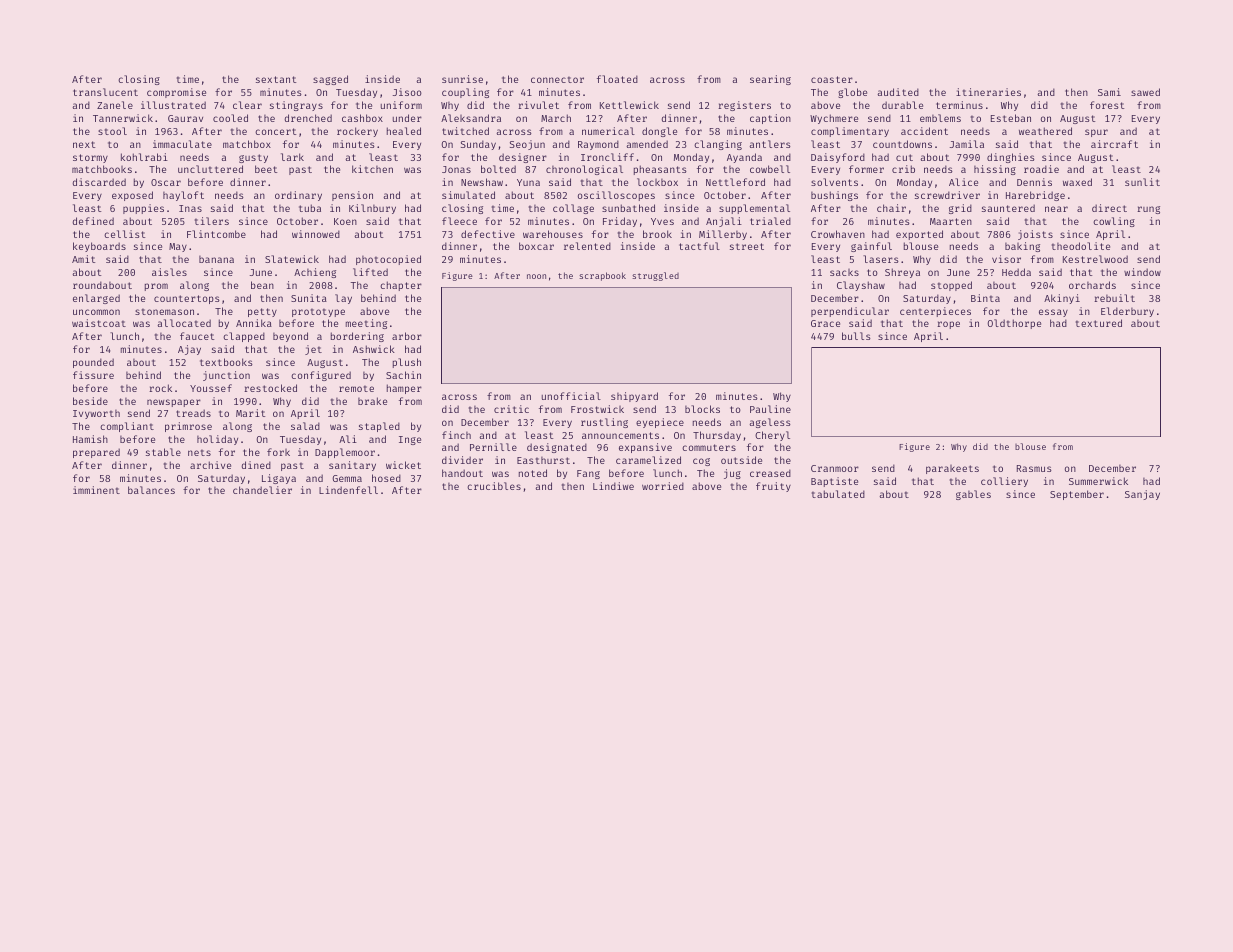 This document has width=1233, height=952. I want to click on translucent, so click(105, 92).
